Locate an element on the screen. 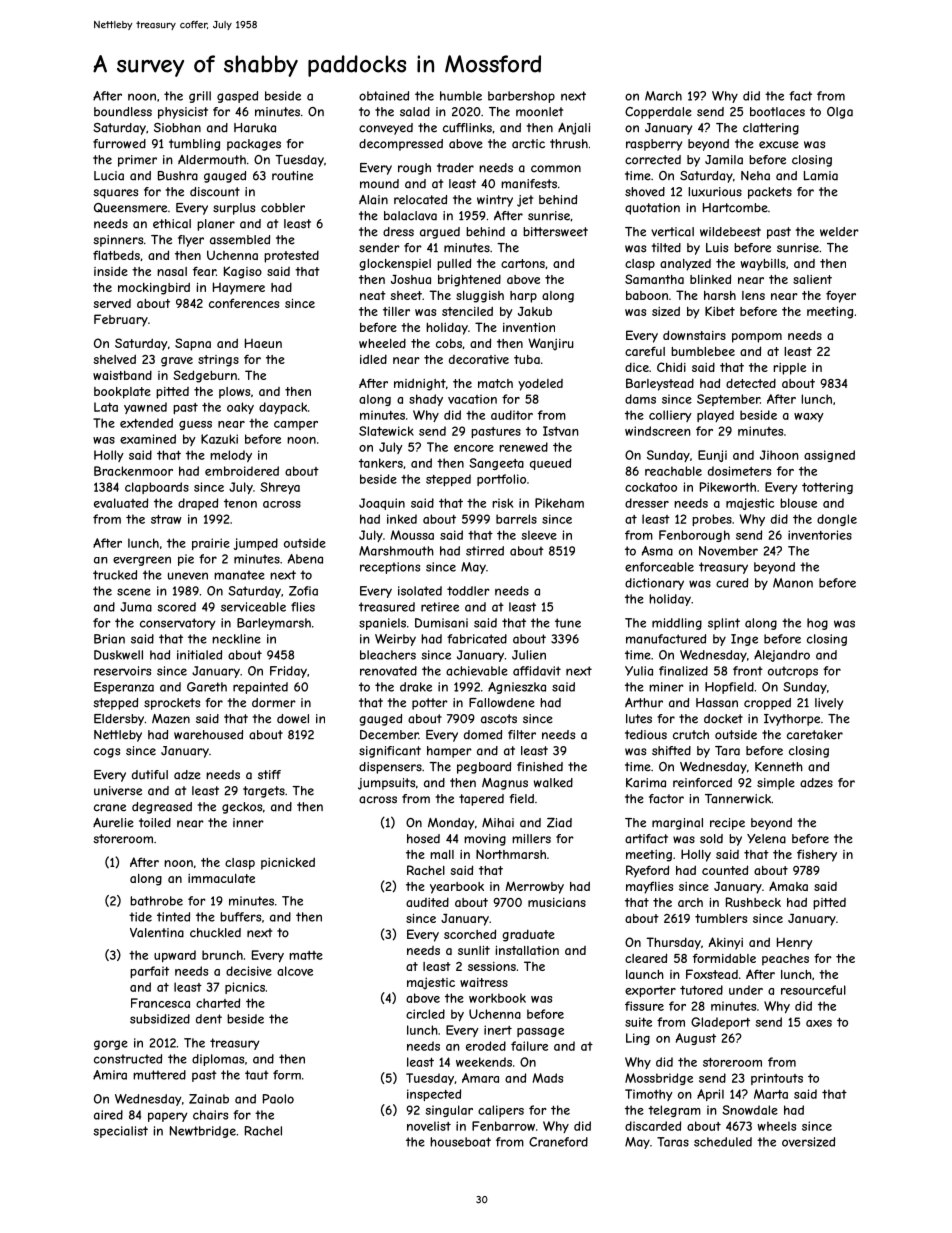 The height and width of the screenshot is (1233, 952). dormer is located at coordinates (274, 703).
